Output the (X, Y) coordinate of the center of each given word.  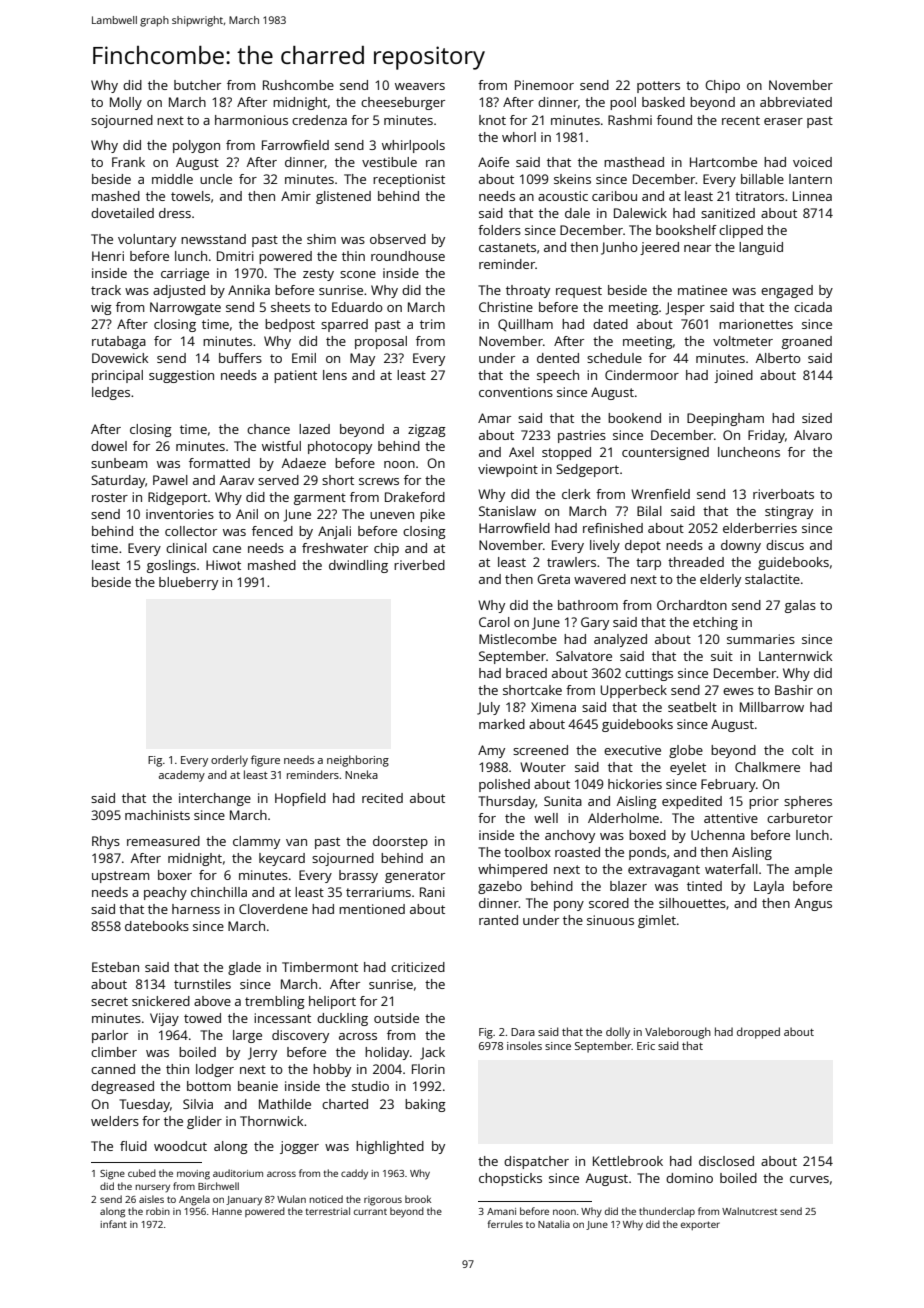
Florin (428, 1069)
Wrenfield (660, 494)
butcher (197, 85)
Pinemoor (544, 85)
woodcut (180, 1146)
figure (265, 761)
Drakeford (415, 497)
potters (658, 87)
